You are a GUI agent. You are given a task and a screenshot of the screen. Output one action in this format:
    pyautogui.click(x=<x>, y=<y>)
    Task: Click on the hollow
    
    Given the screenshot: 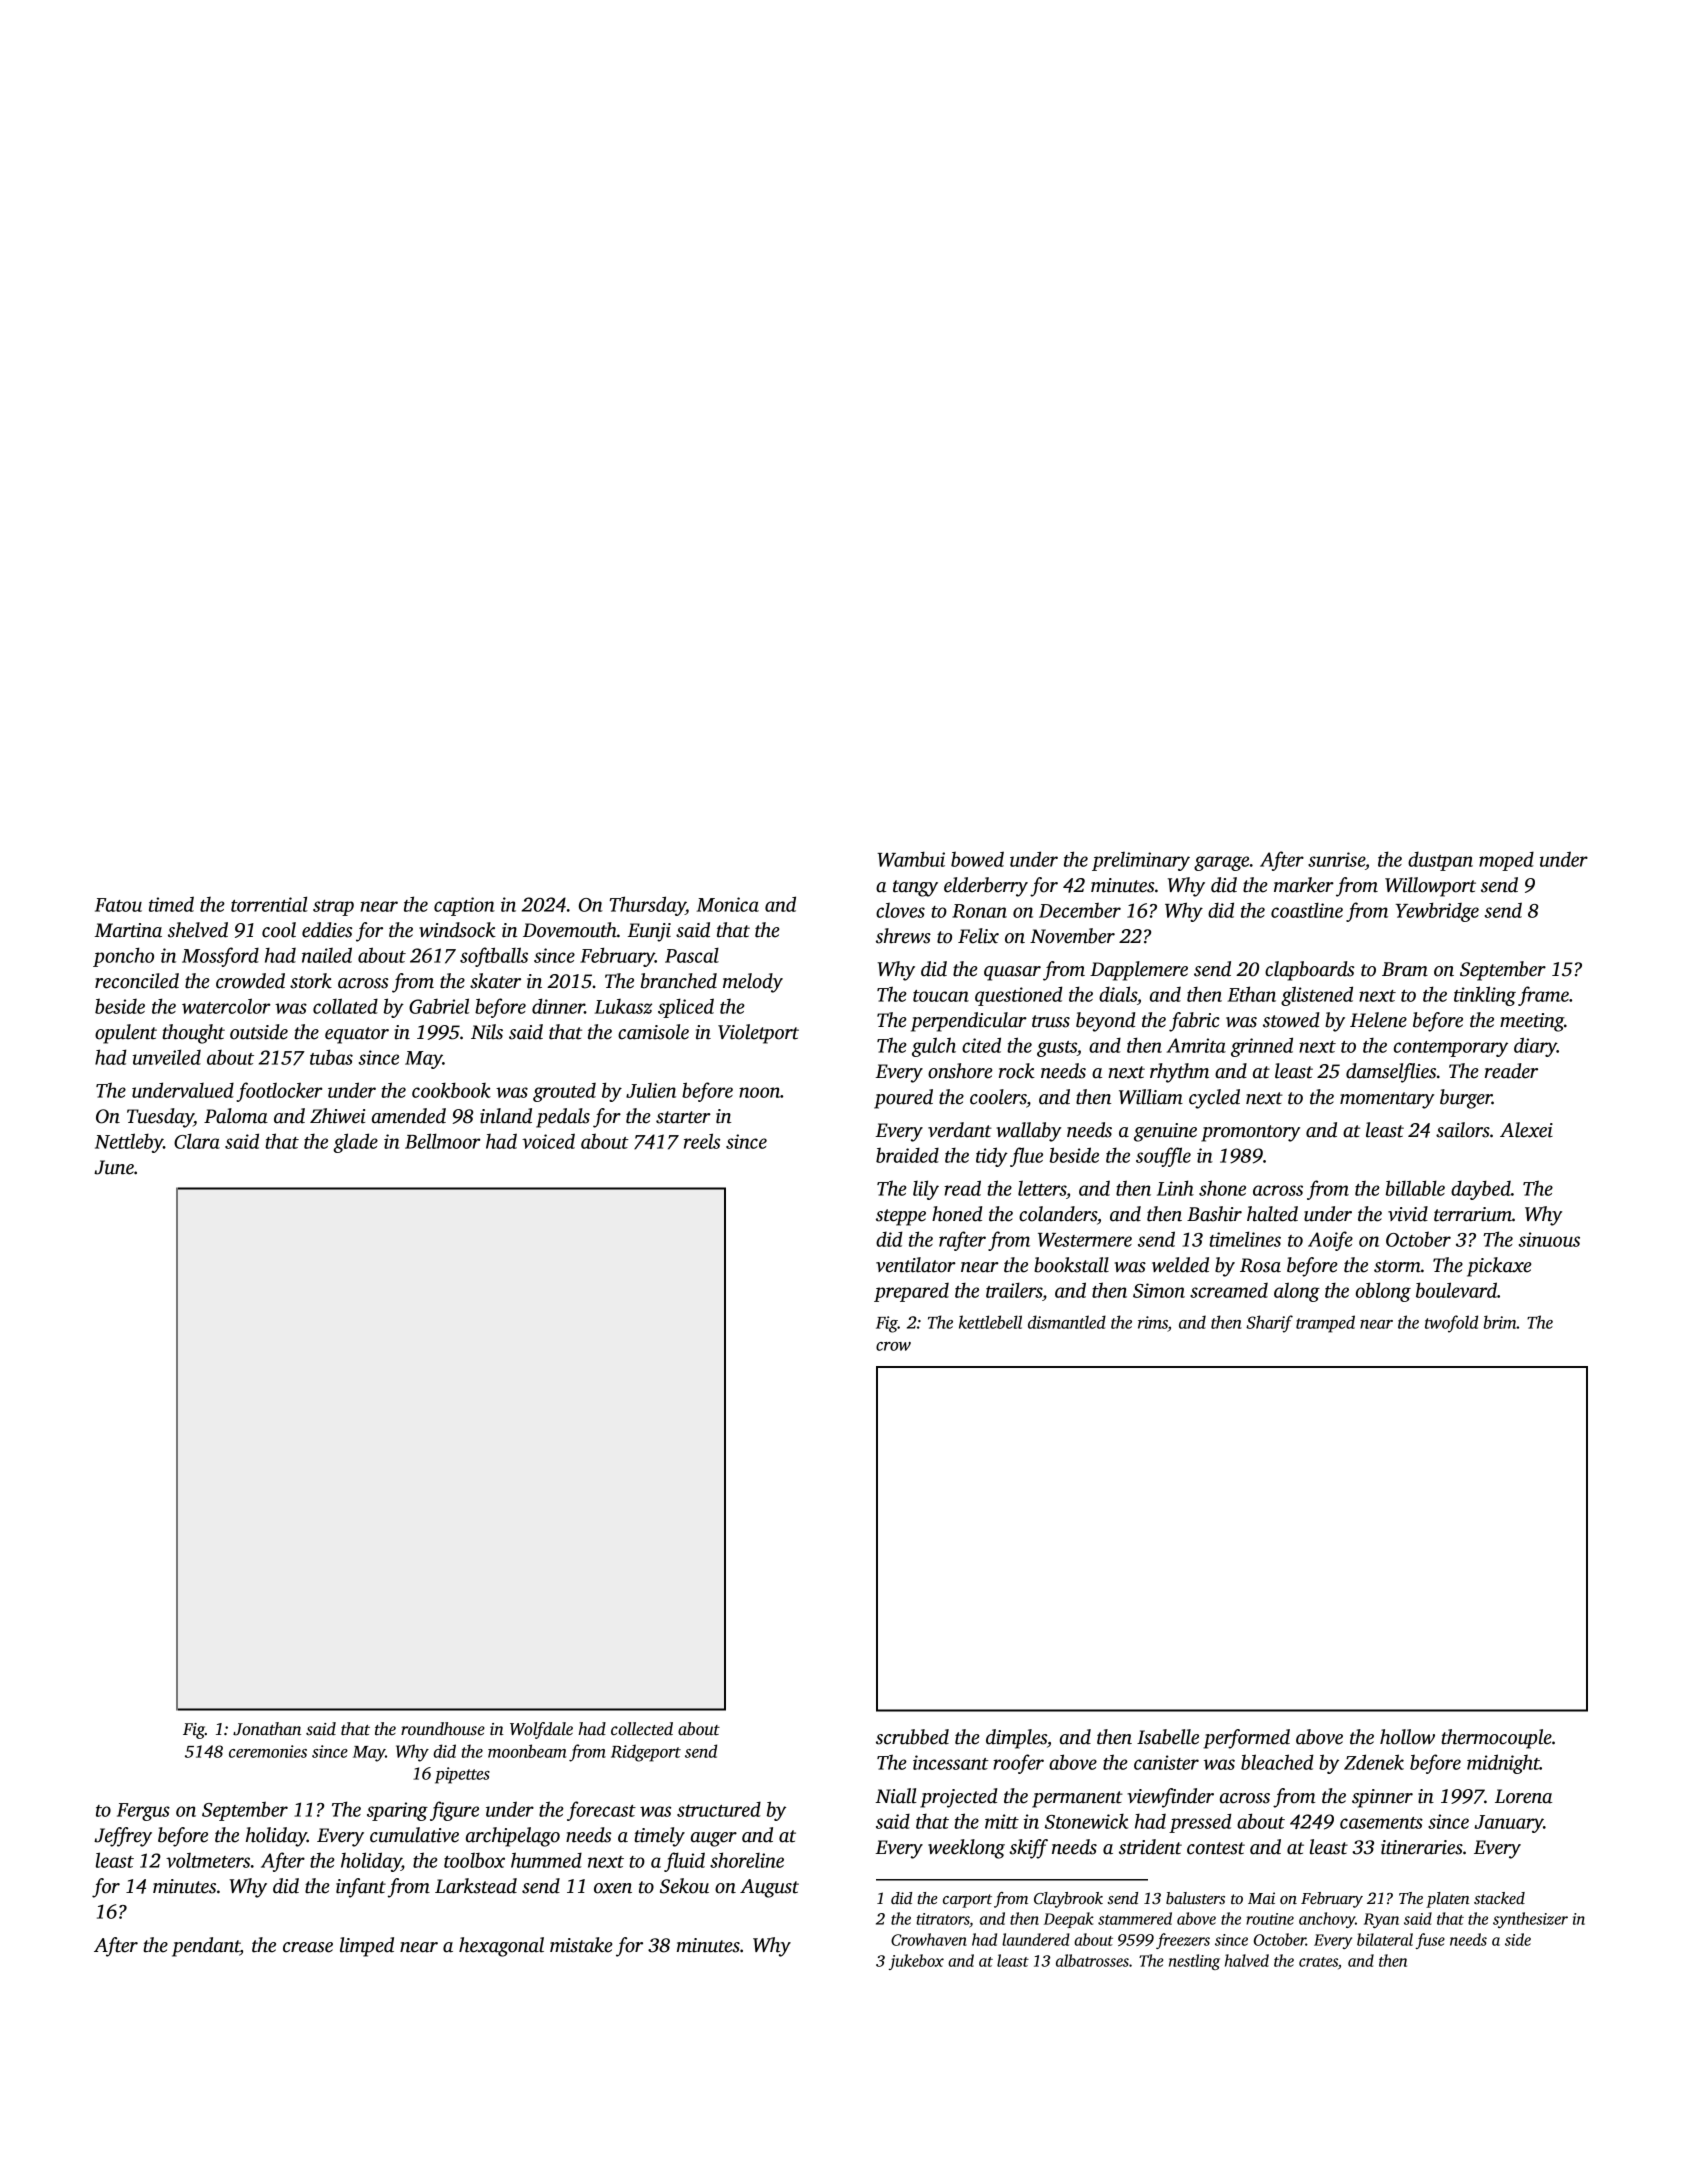 What is the action you would take?
    pyautogui.click(x=1407, y=1737)
